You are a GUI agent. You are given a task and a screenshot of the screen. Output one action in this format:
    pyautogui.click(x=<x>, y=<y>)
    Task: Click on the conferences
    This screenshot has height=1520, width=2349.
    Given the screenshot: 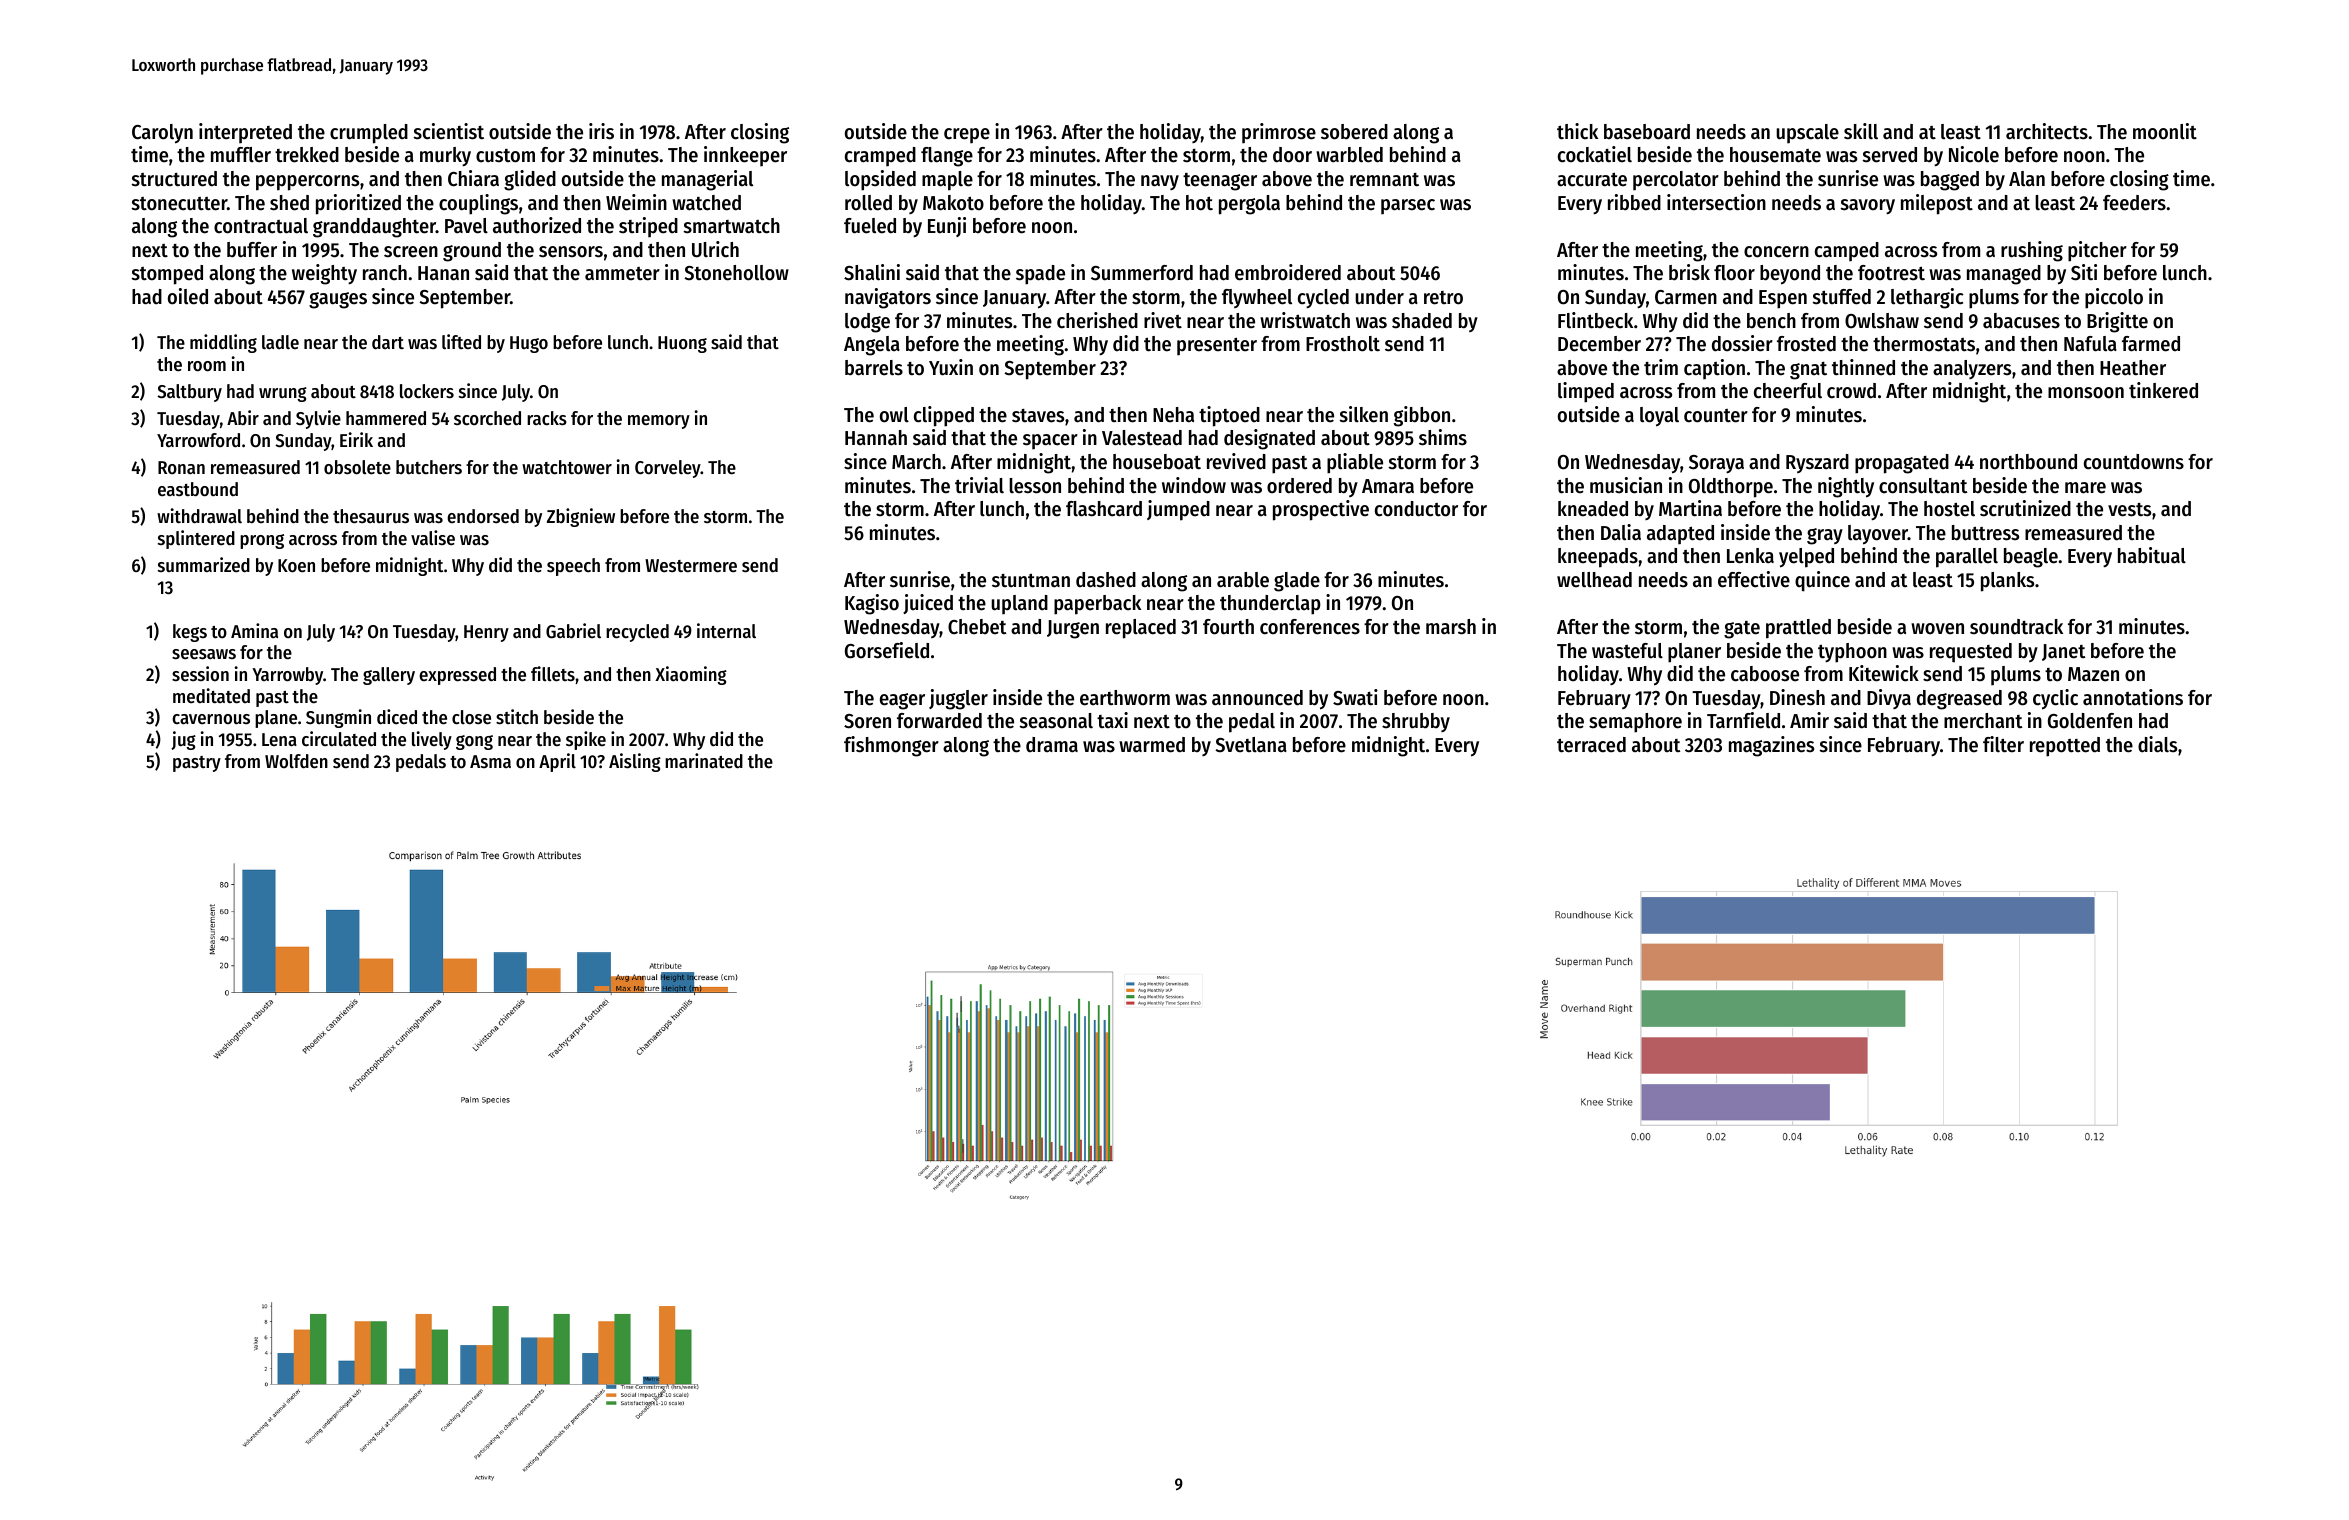 What is the action you would take?
    pyautogui.click(x=1310, y=627)
